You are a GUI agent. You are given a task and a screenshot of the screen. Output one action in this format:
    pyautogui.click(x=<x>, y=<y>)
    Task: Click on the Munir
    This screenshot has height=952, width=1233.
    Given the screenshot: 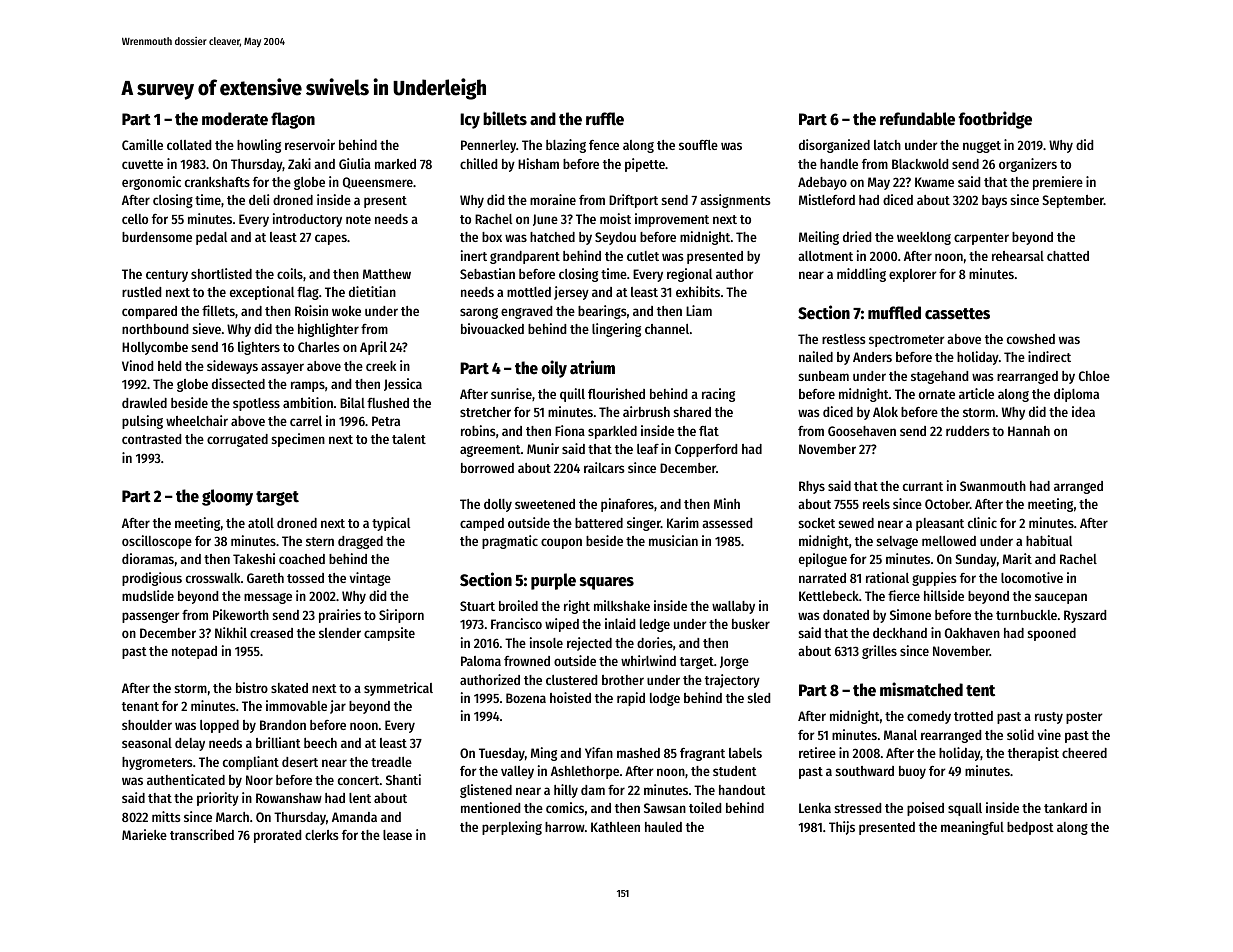 What is the action you would take?
    pyautogui.click(x=543, y=448)
